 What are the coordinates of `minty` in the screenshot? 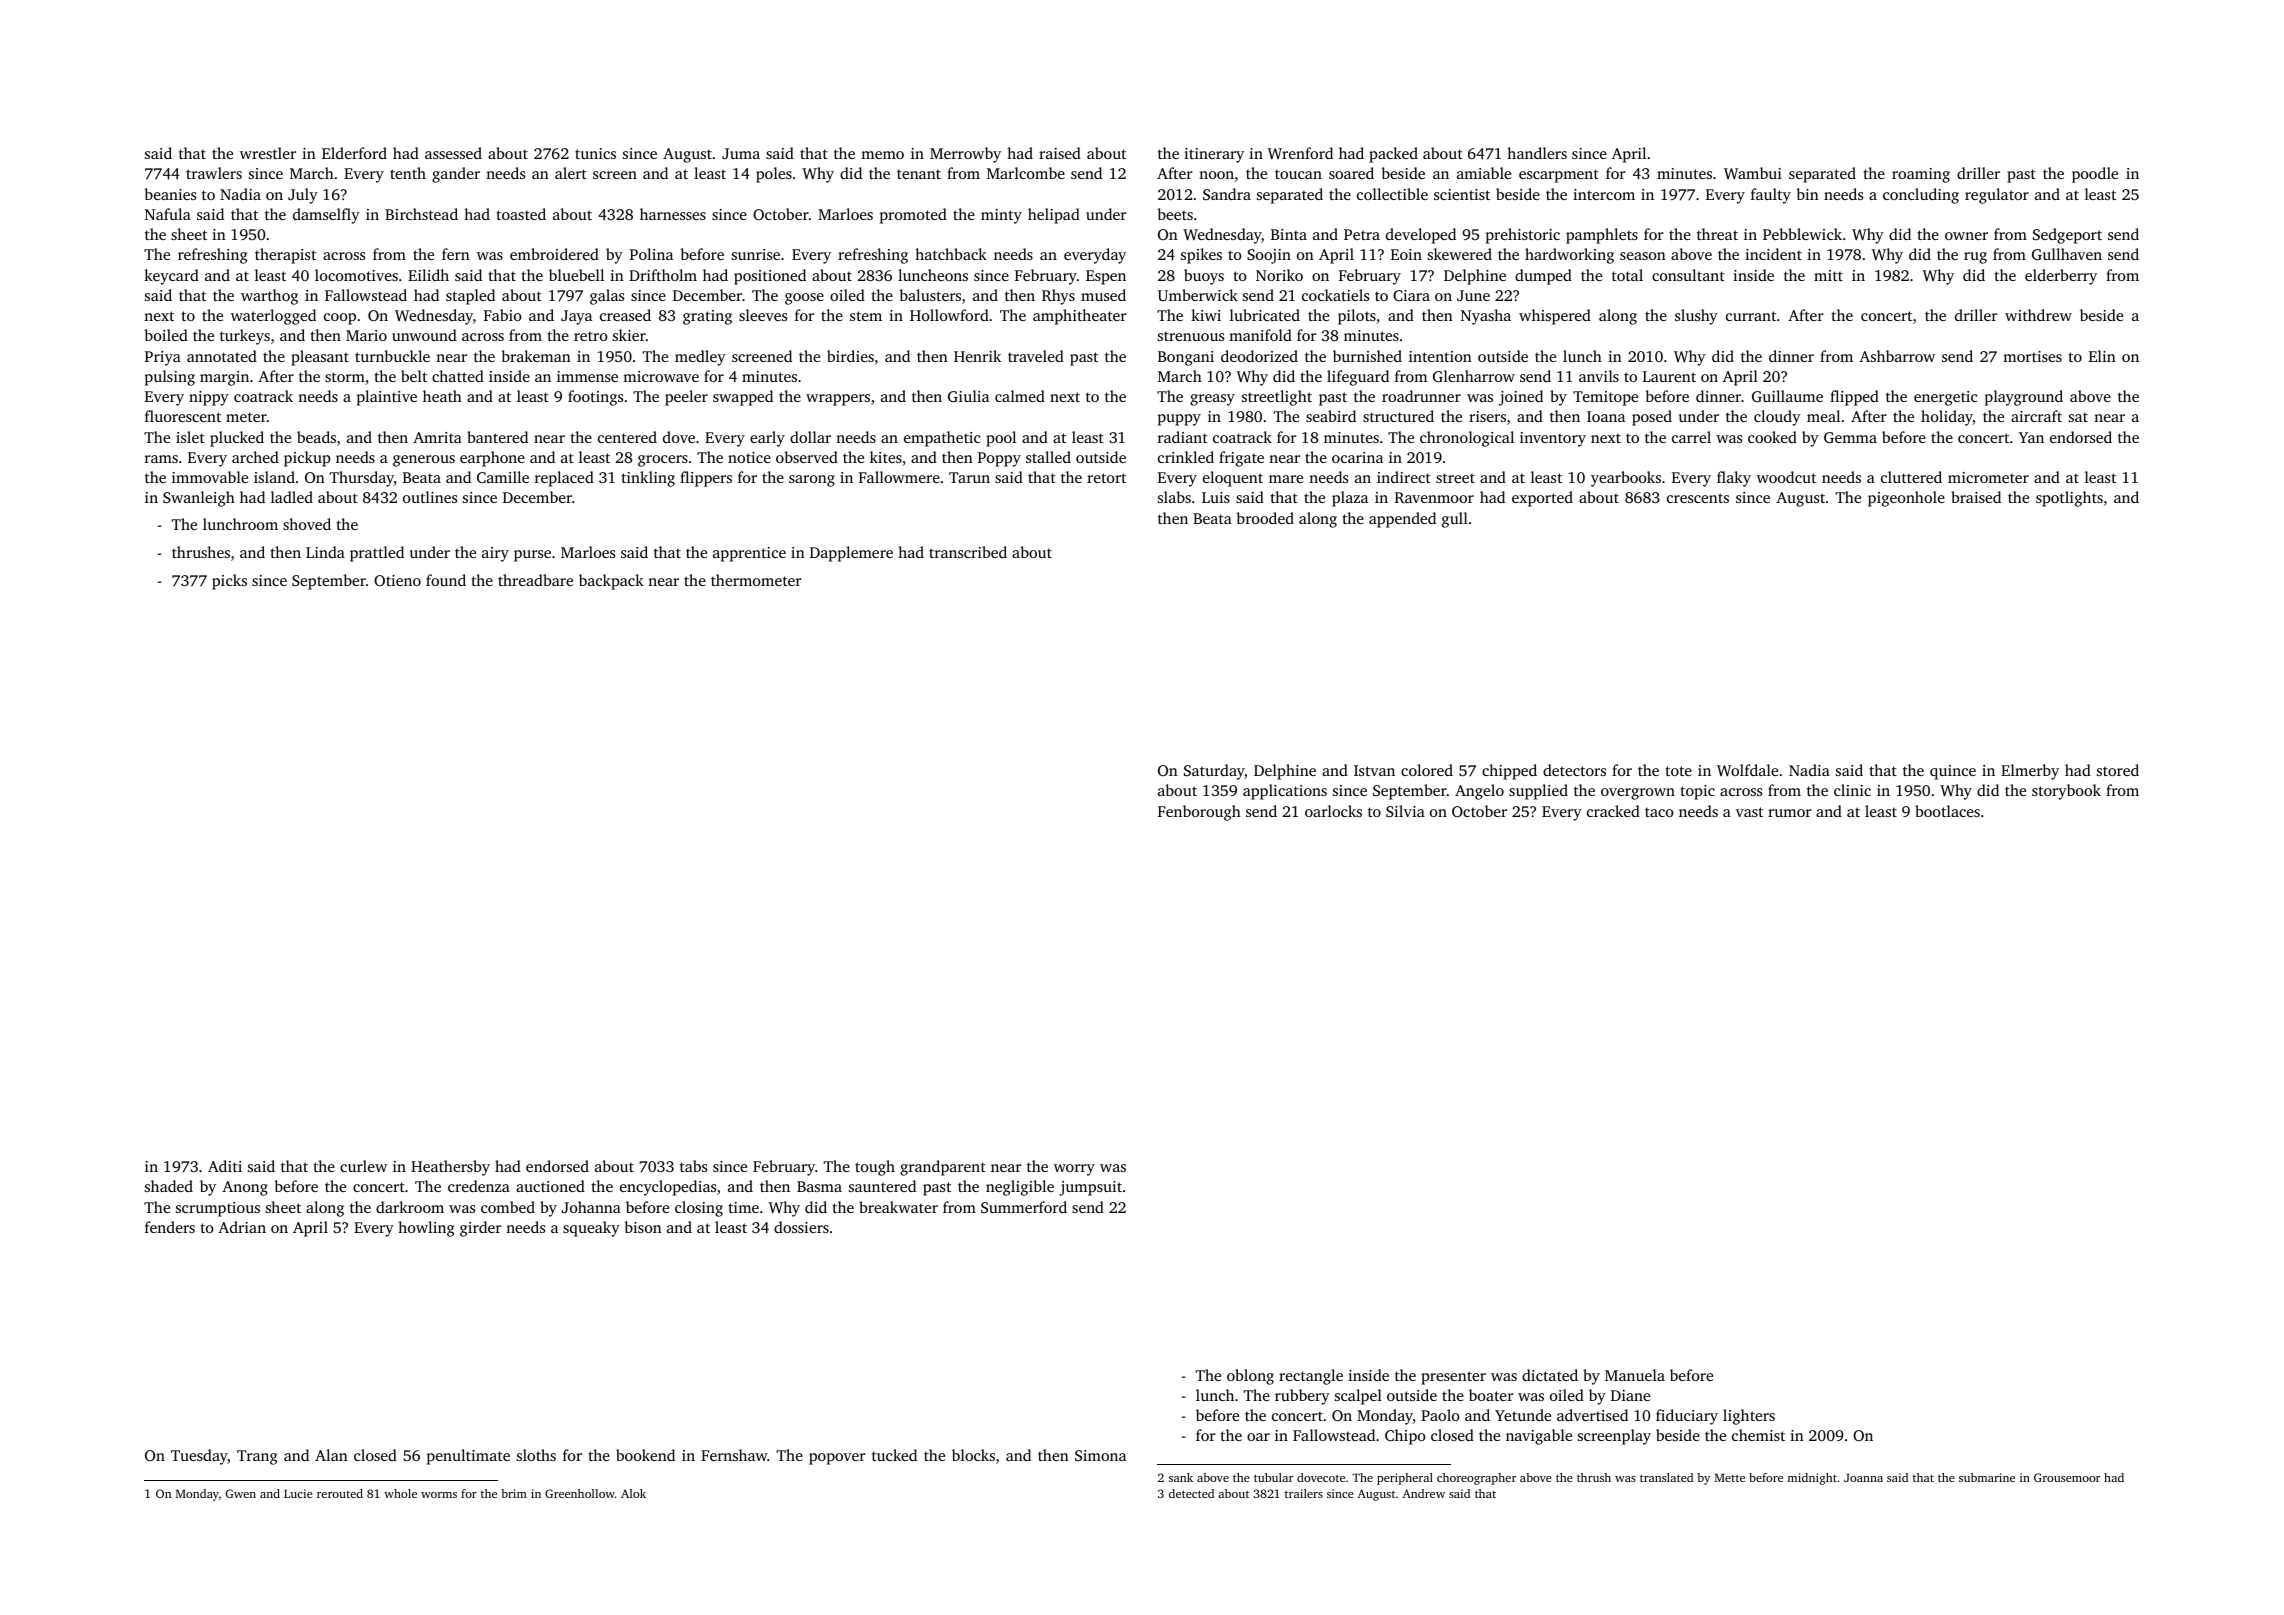 It's located at (1001, 216).
